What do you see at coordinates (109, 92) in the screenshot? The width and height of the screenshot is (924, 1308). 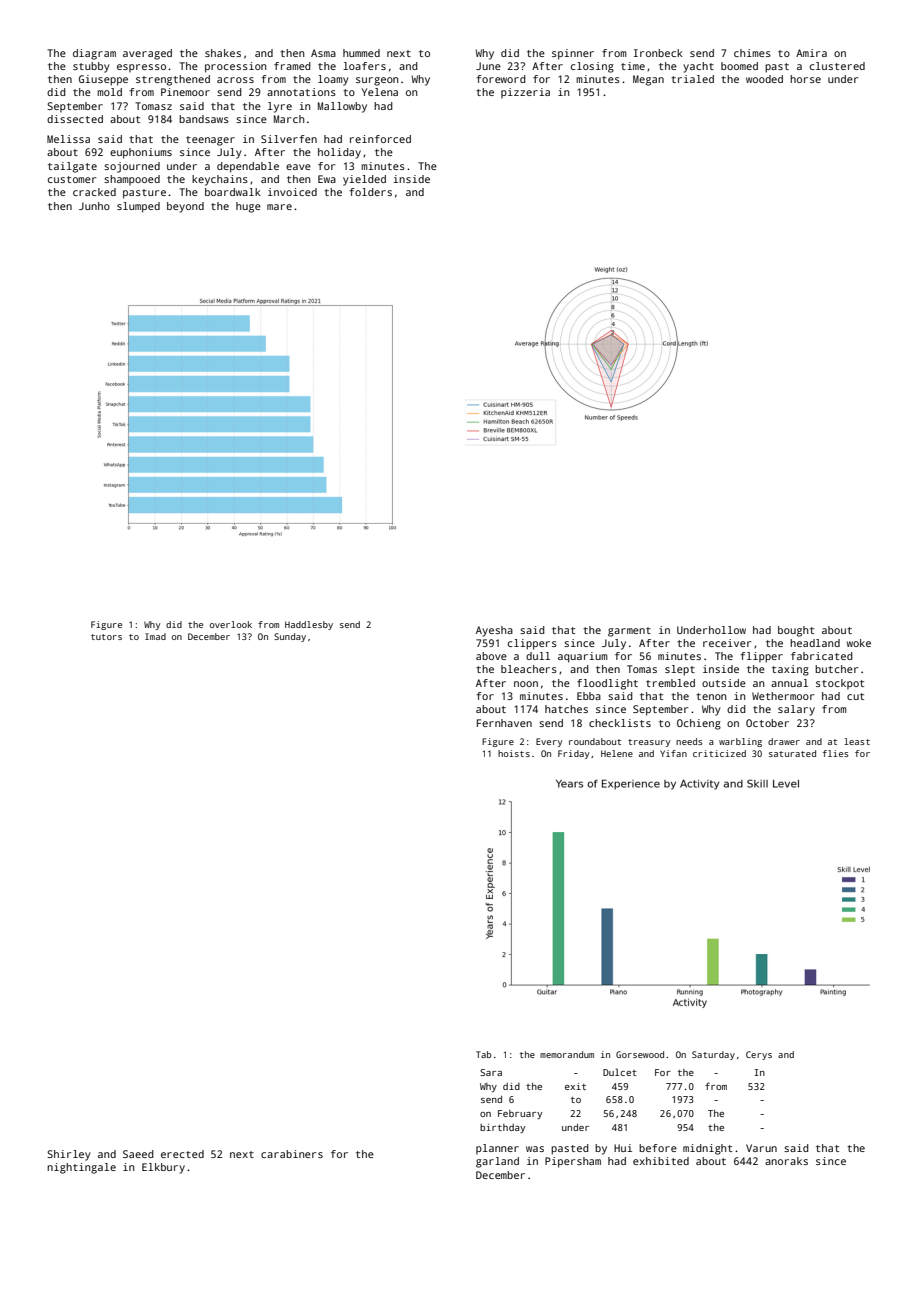 I see `mold` at bounding box center [109, 92].
